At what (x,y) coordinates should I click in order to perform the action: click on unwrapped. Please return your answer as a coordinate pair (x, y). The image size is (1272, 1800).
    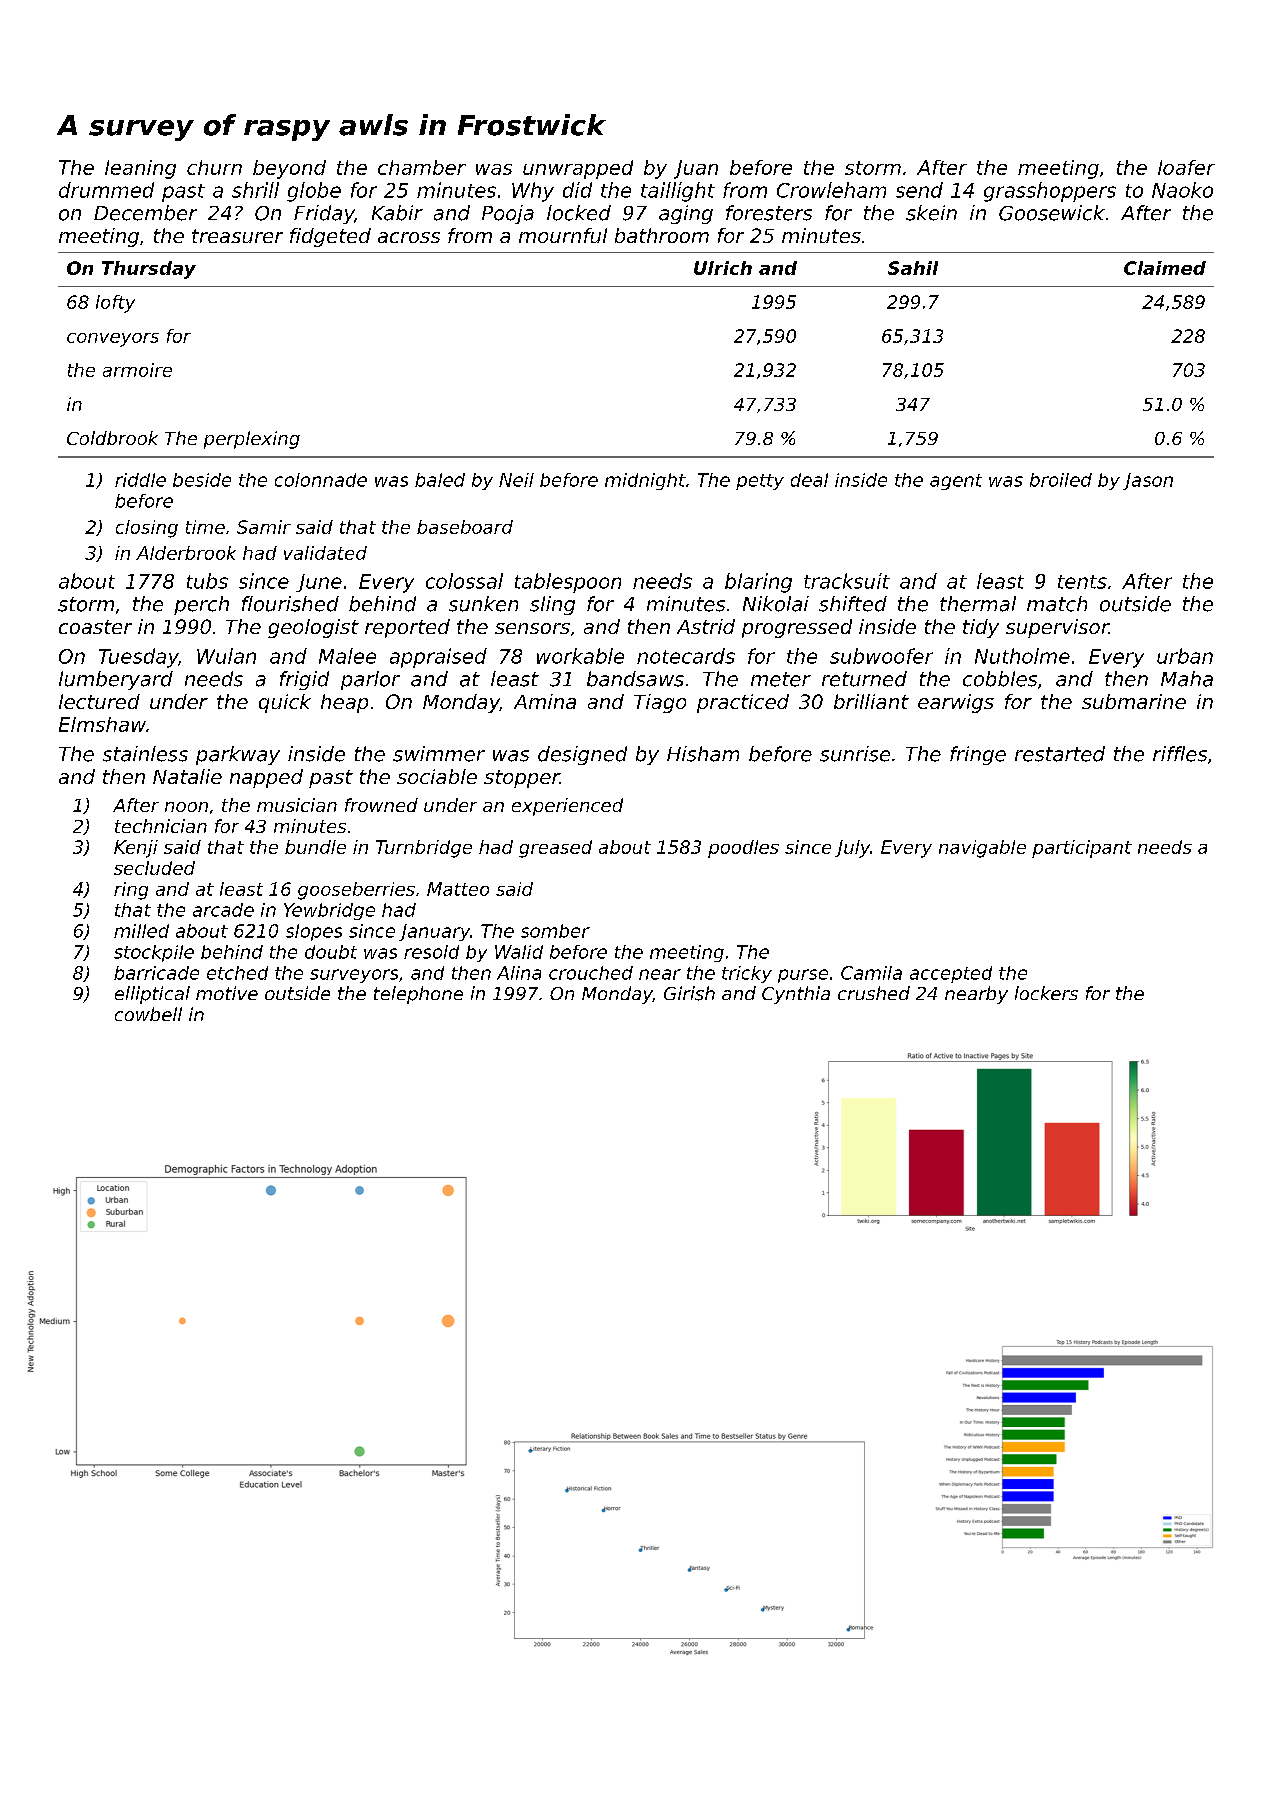
    Looking at the image, I should click on (578, 169).
